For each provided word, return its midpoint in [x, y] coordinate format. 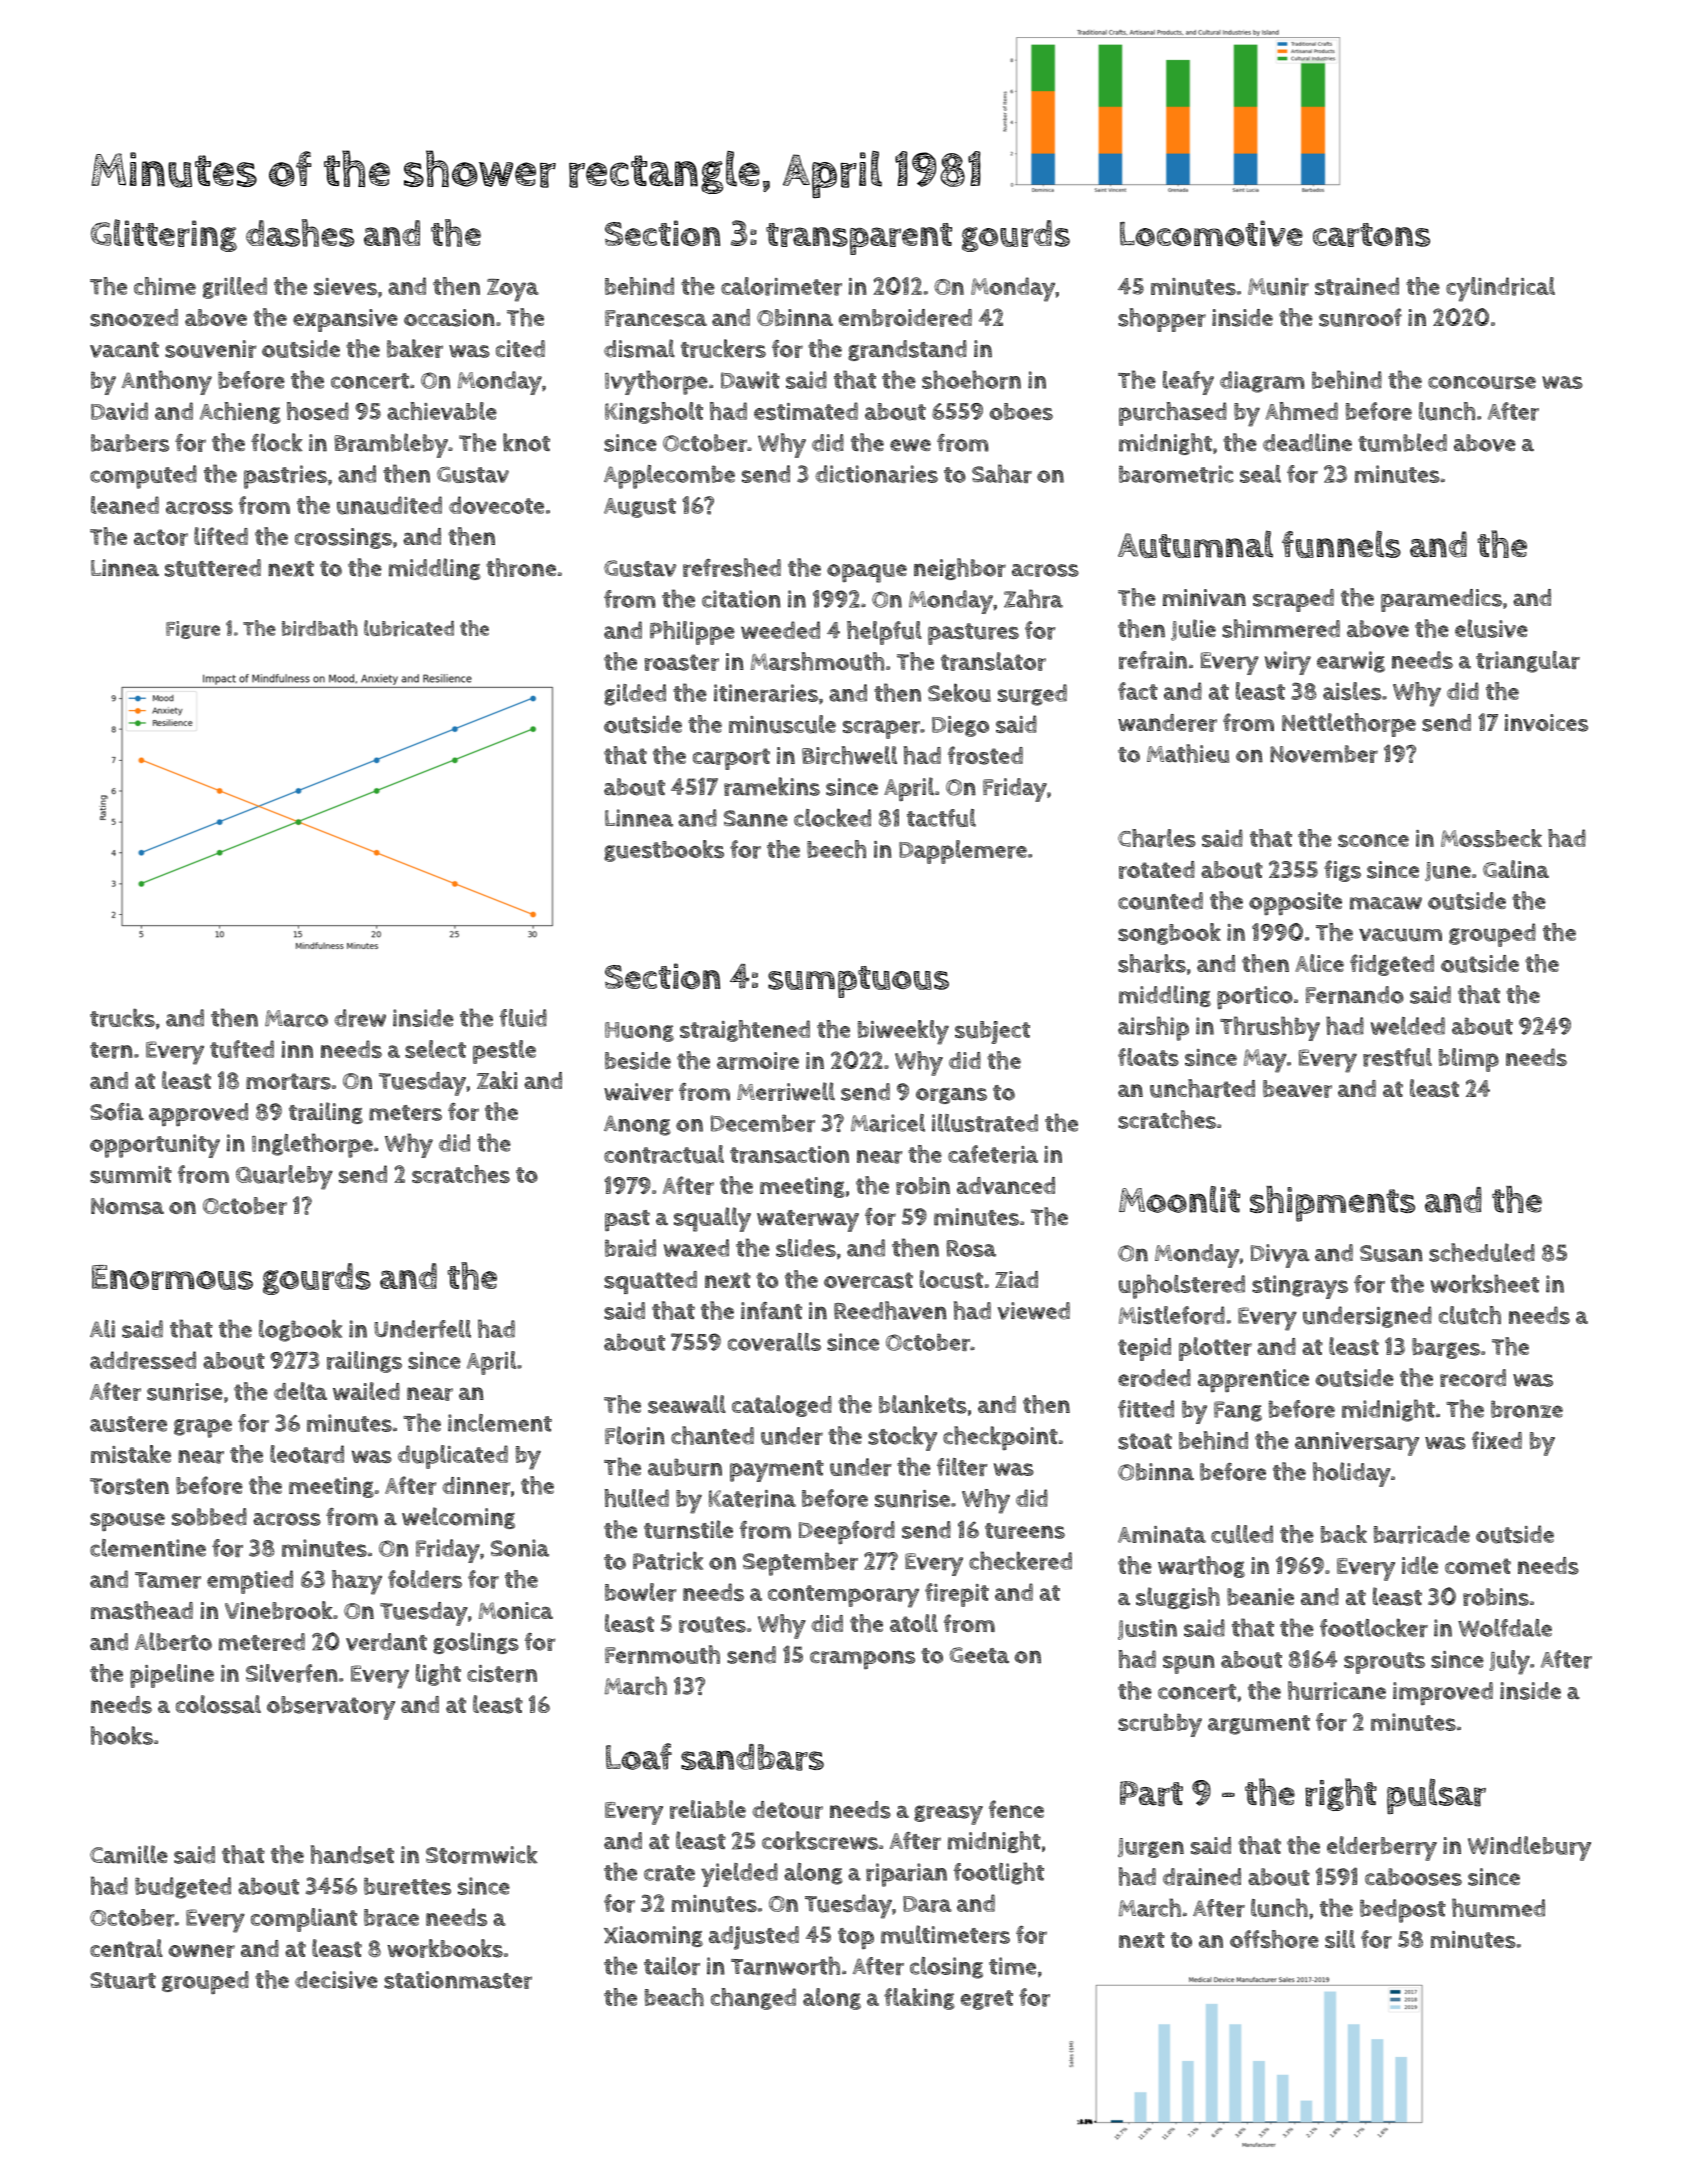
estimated [806, 411]
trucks [122, 1018]
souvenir [210, 349]
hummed [1498, 1907]
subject [992, 1032]
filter [962, 1467]
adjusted [754, 1938]
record [1473, 1378]
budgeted [183, 1888]
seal [1260, 474]
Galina [1516, 869]
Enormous [172, 1277]
